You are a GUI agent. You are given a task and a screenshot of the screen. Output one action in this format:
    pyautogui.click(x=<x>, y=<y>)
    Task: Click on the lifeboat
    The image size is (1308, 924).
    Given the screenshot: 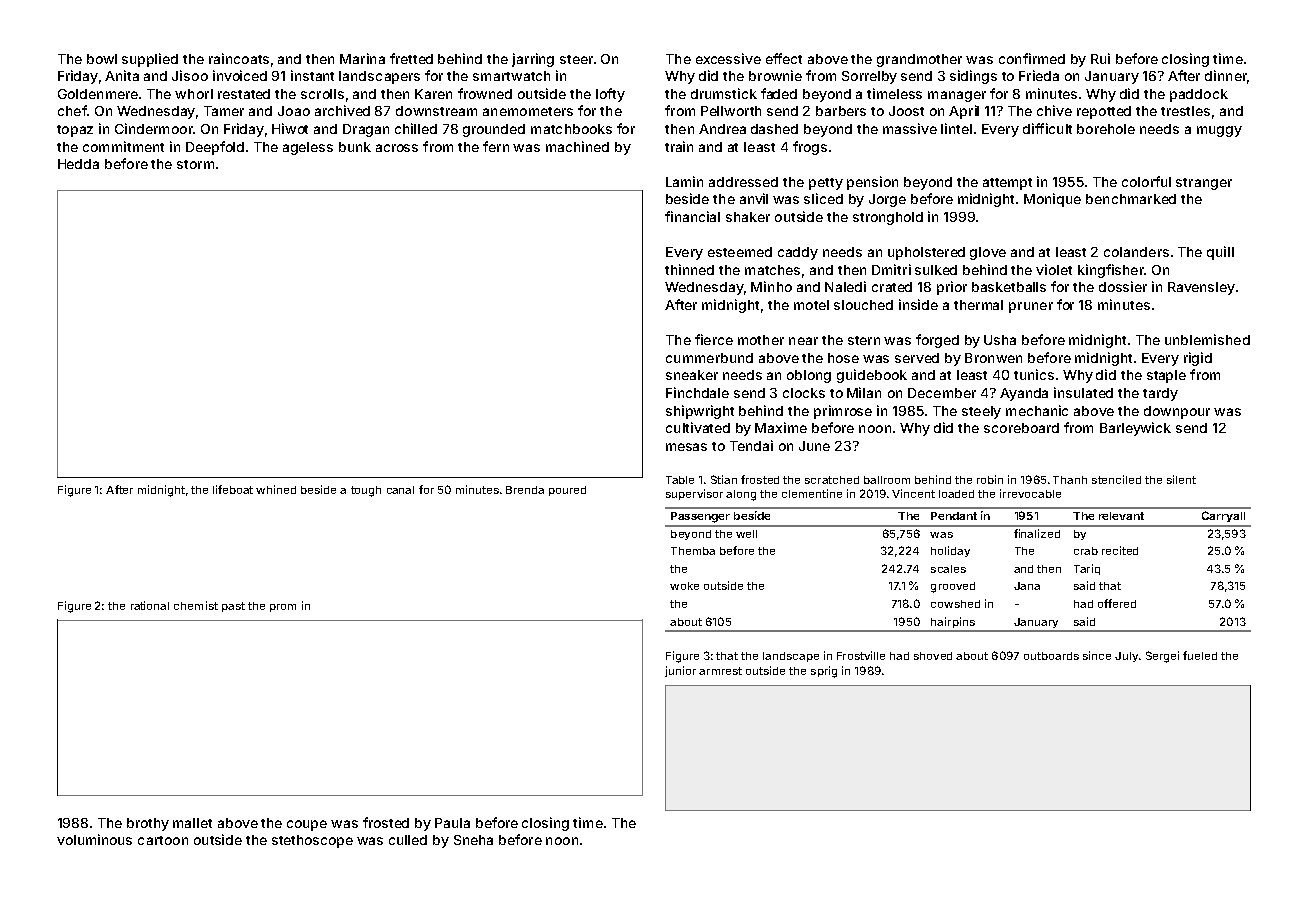 What is the action you would take?
    pyautogui.click(x=233, y=489)
